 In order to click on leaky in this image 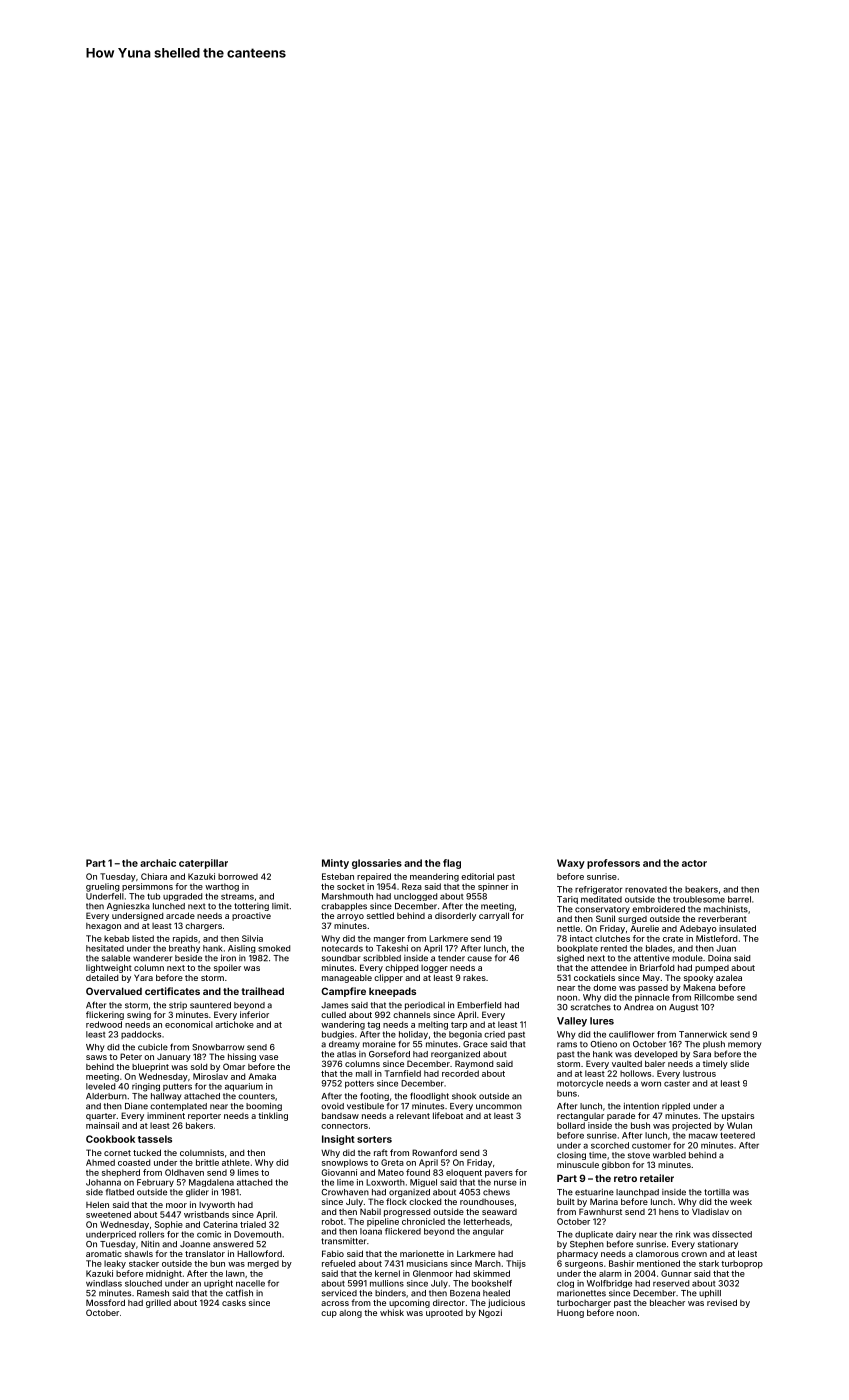, I will do `click(115, 1264)`.
